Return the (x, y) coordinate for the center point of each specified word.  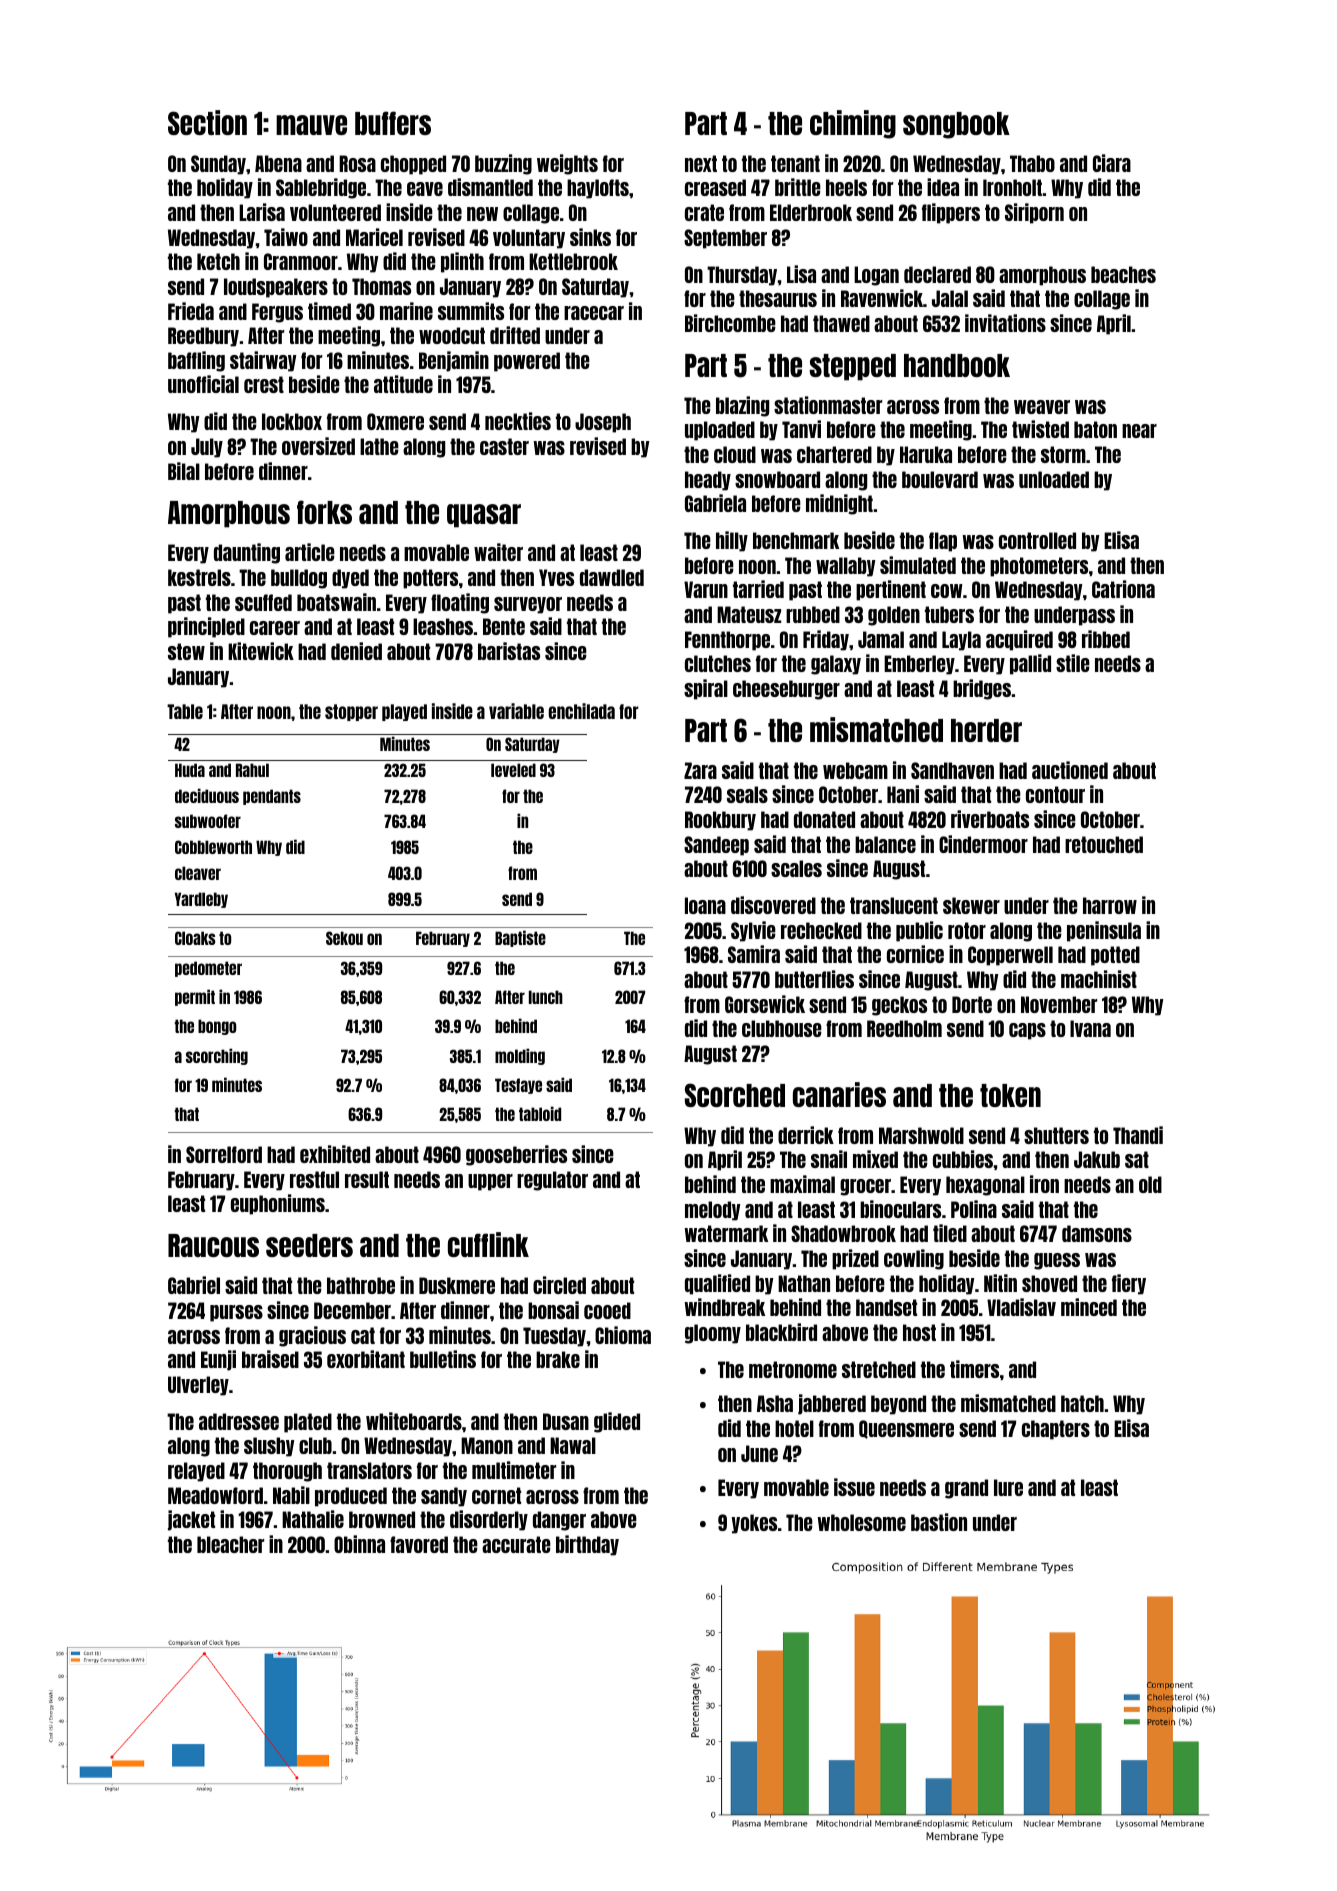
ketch (218, 261)
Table (185, 711)
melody (713, 1211)
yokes (754, 1524)
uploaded (720, 431)
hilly (732, 541)
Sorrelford (224, 1154)
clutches (718, 663)
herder (986, 730)
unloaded (1054, 479)
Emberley (919, 665)
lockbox (292, 421)
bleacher (230, 1544)
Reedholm (904, 1028)
